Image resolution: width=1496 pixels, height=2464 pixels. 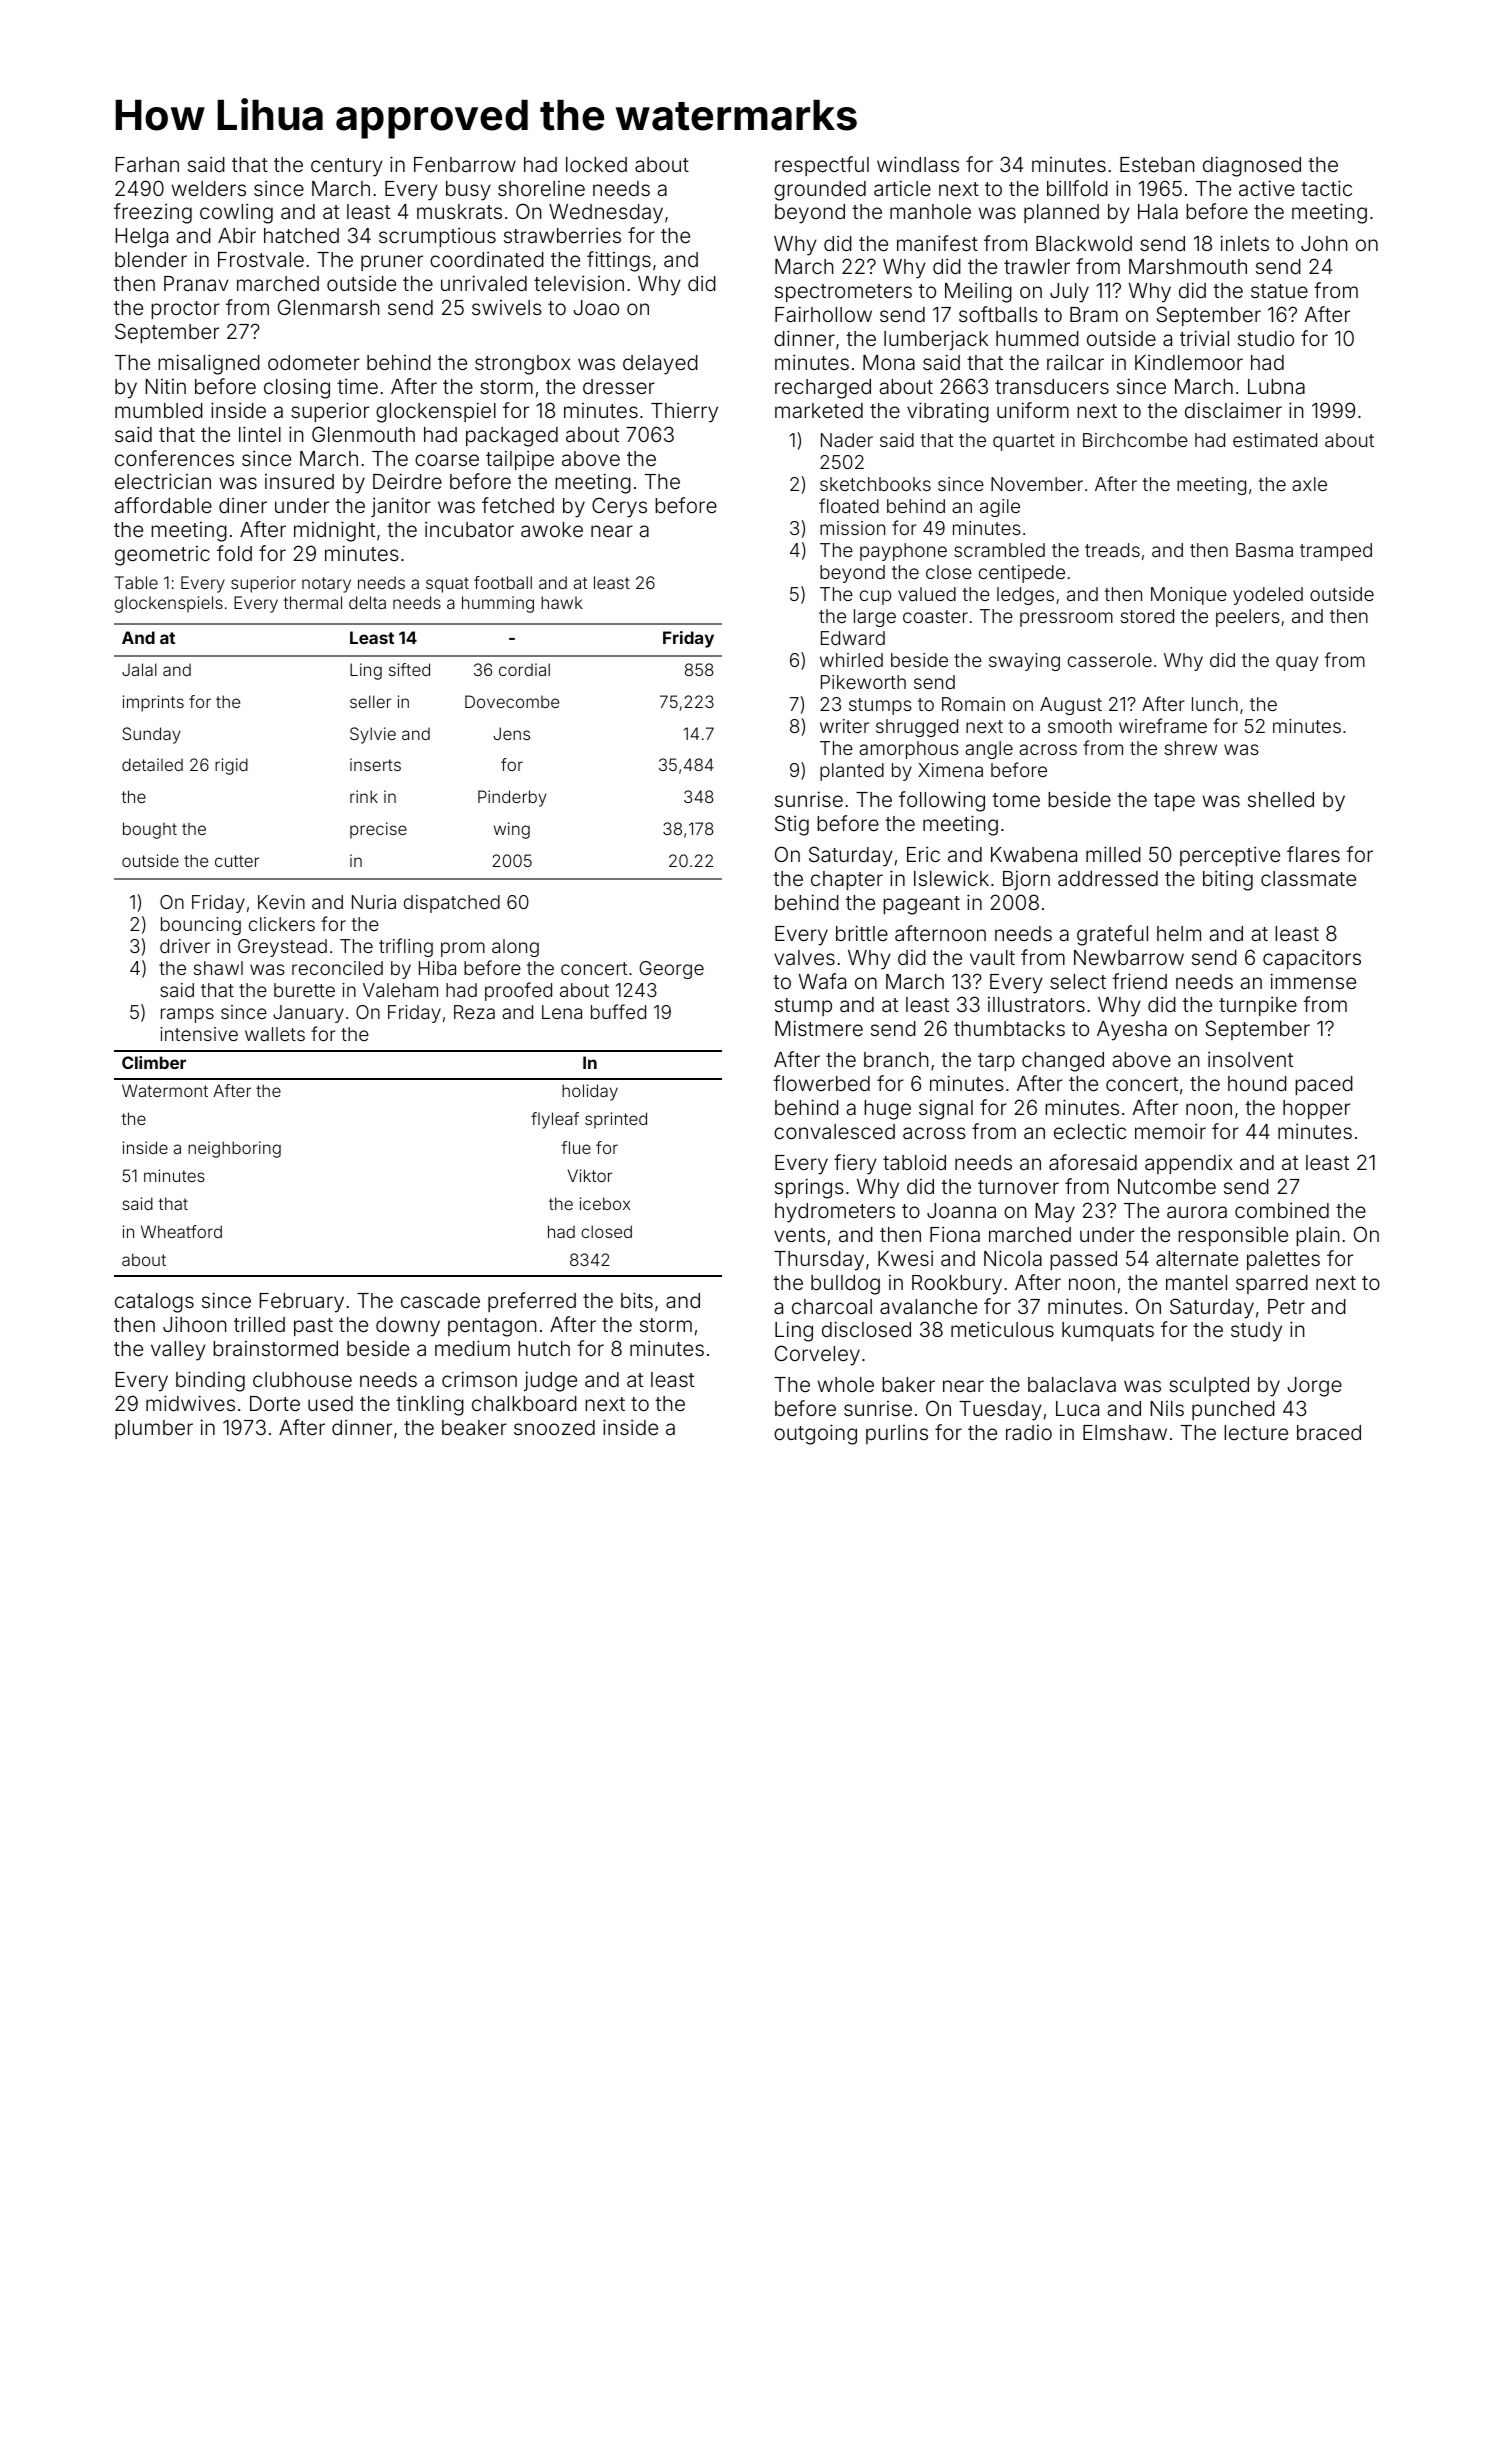 I want to click on flue, so click(x=576, y=1147).
